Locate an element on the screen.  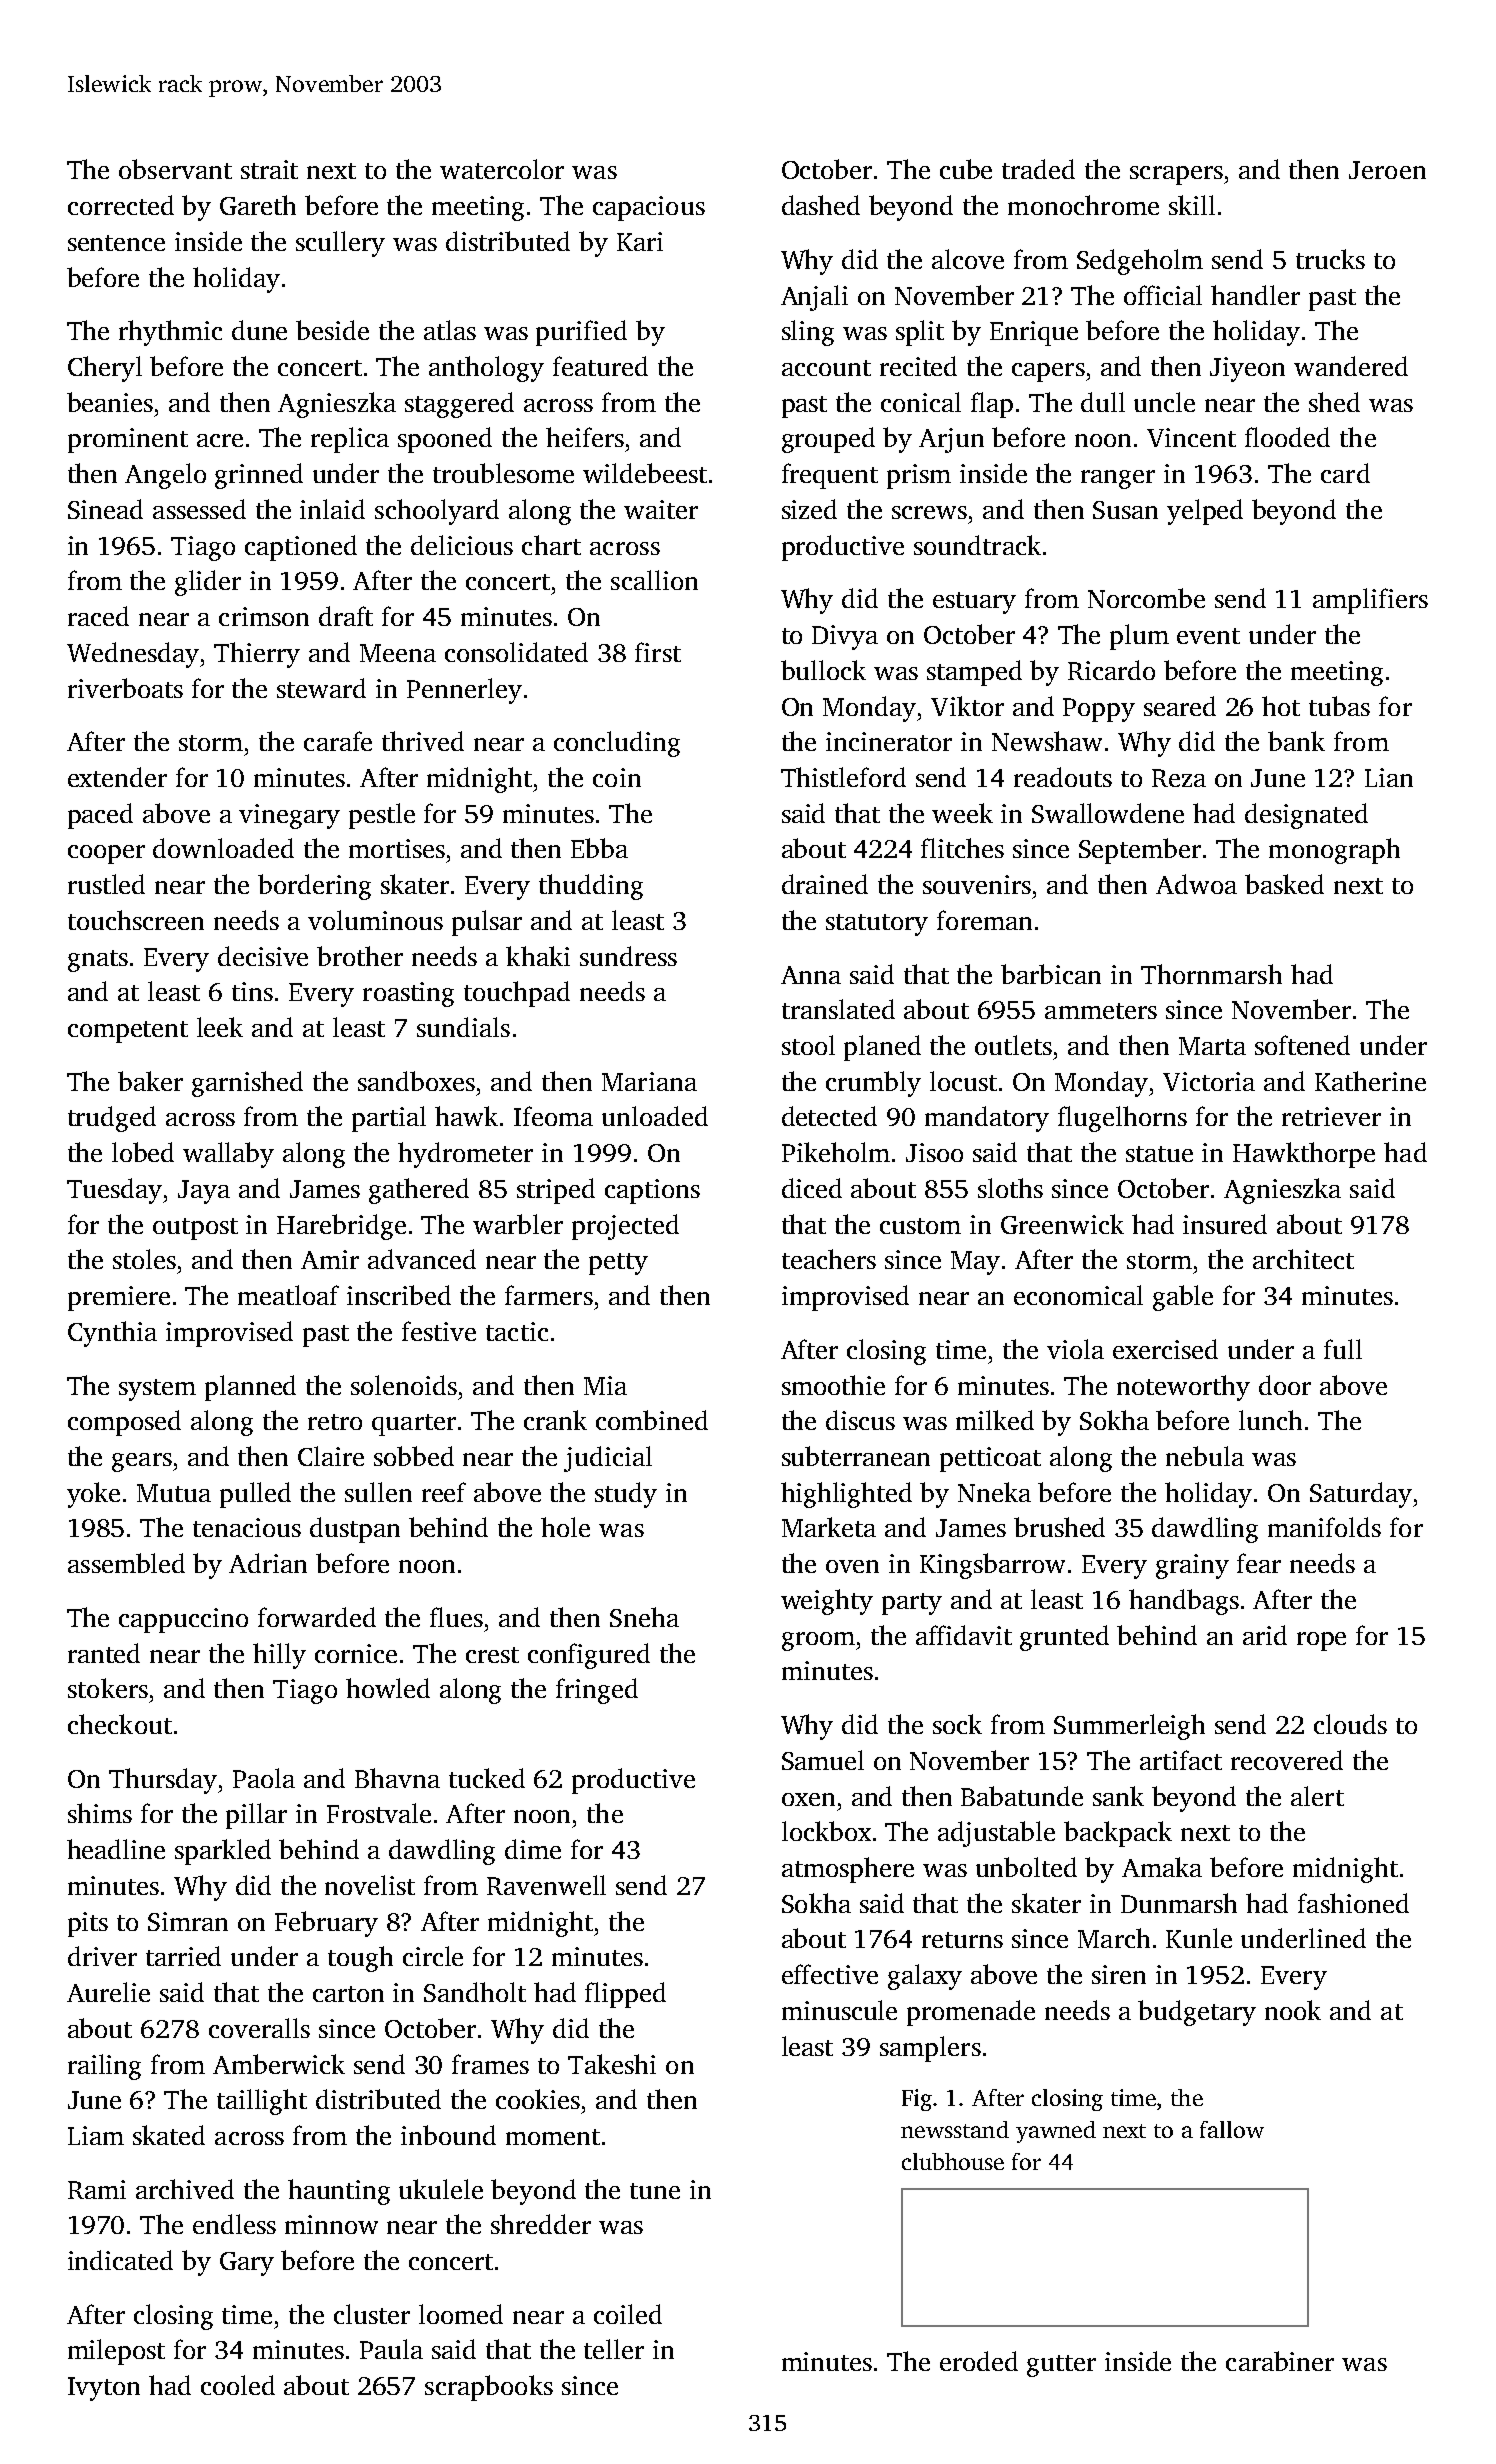
conical is located at coordinates (921, 402).
